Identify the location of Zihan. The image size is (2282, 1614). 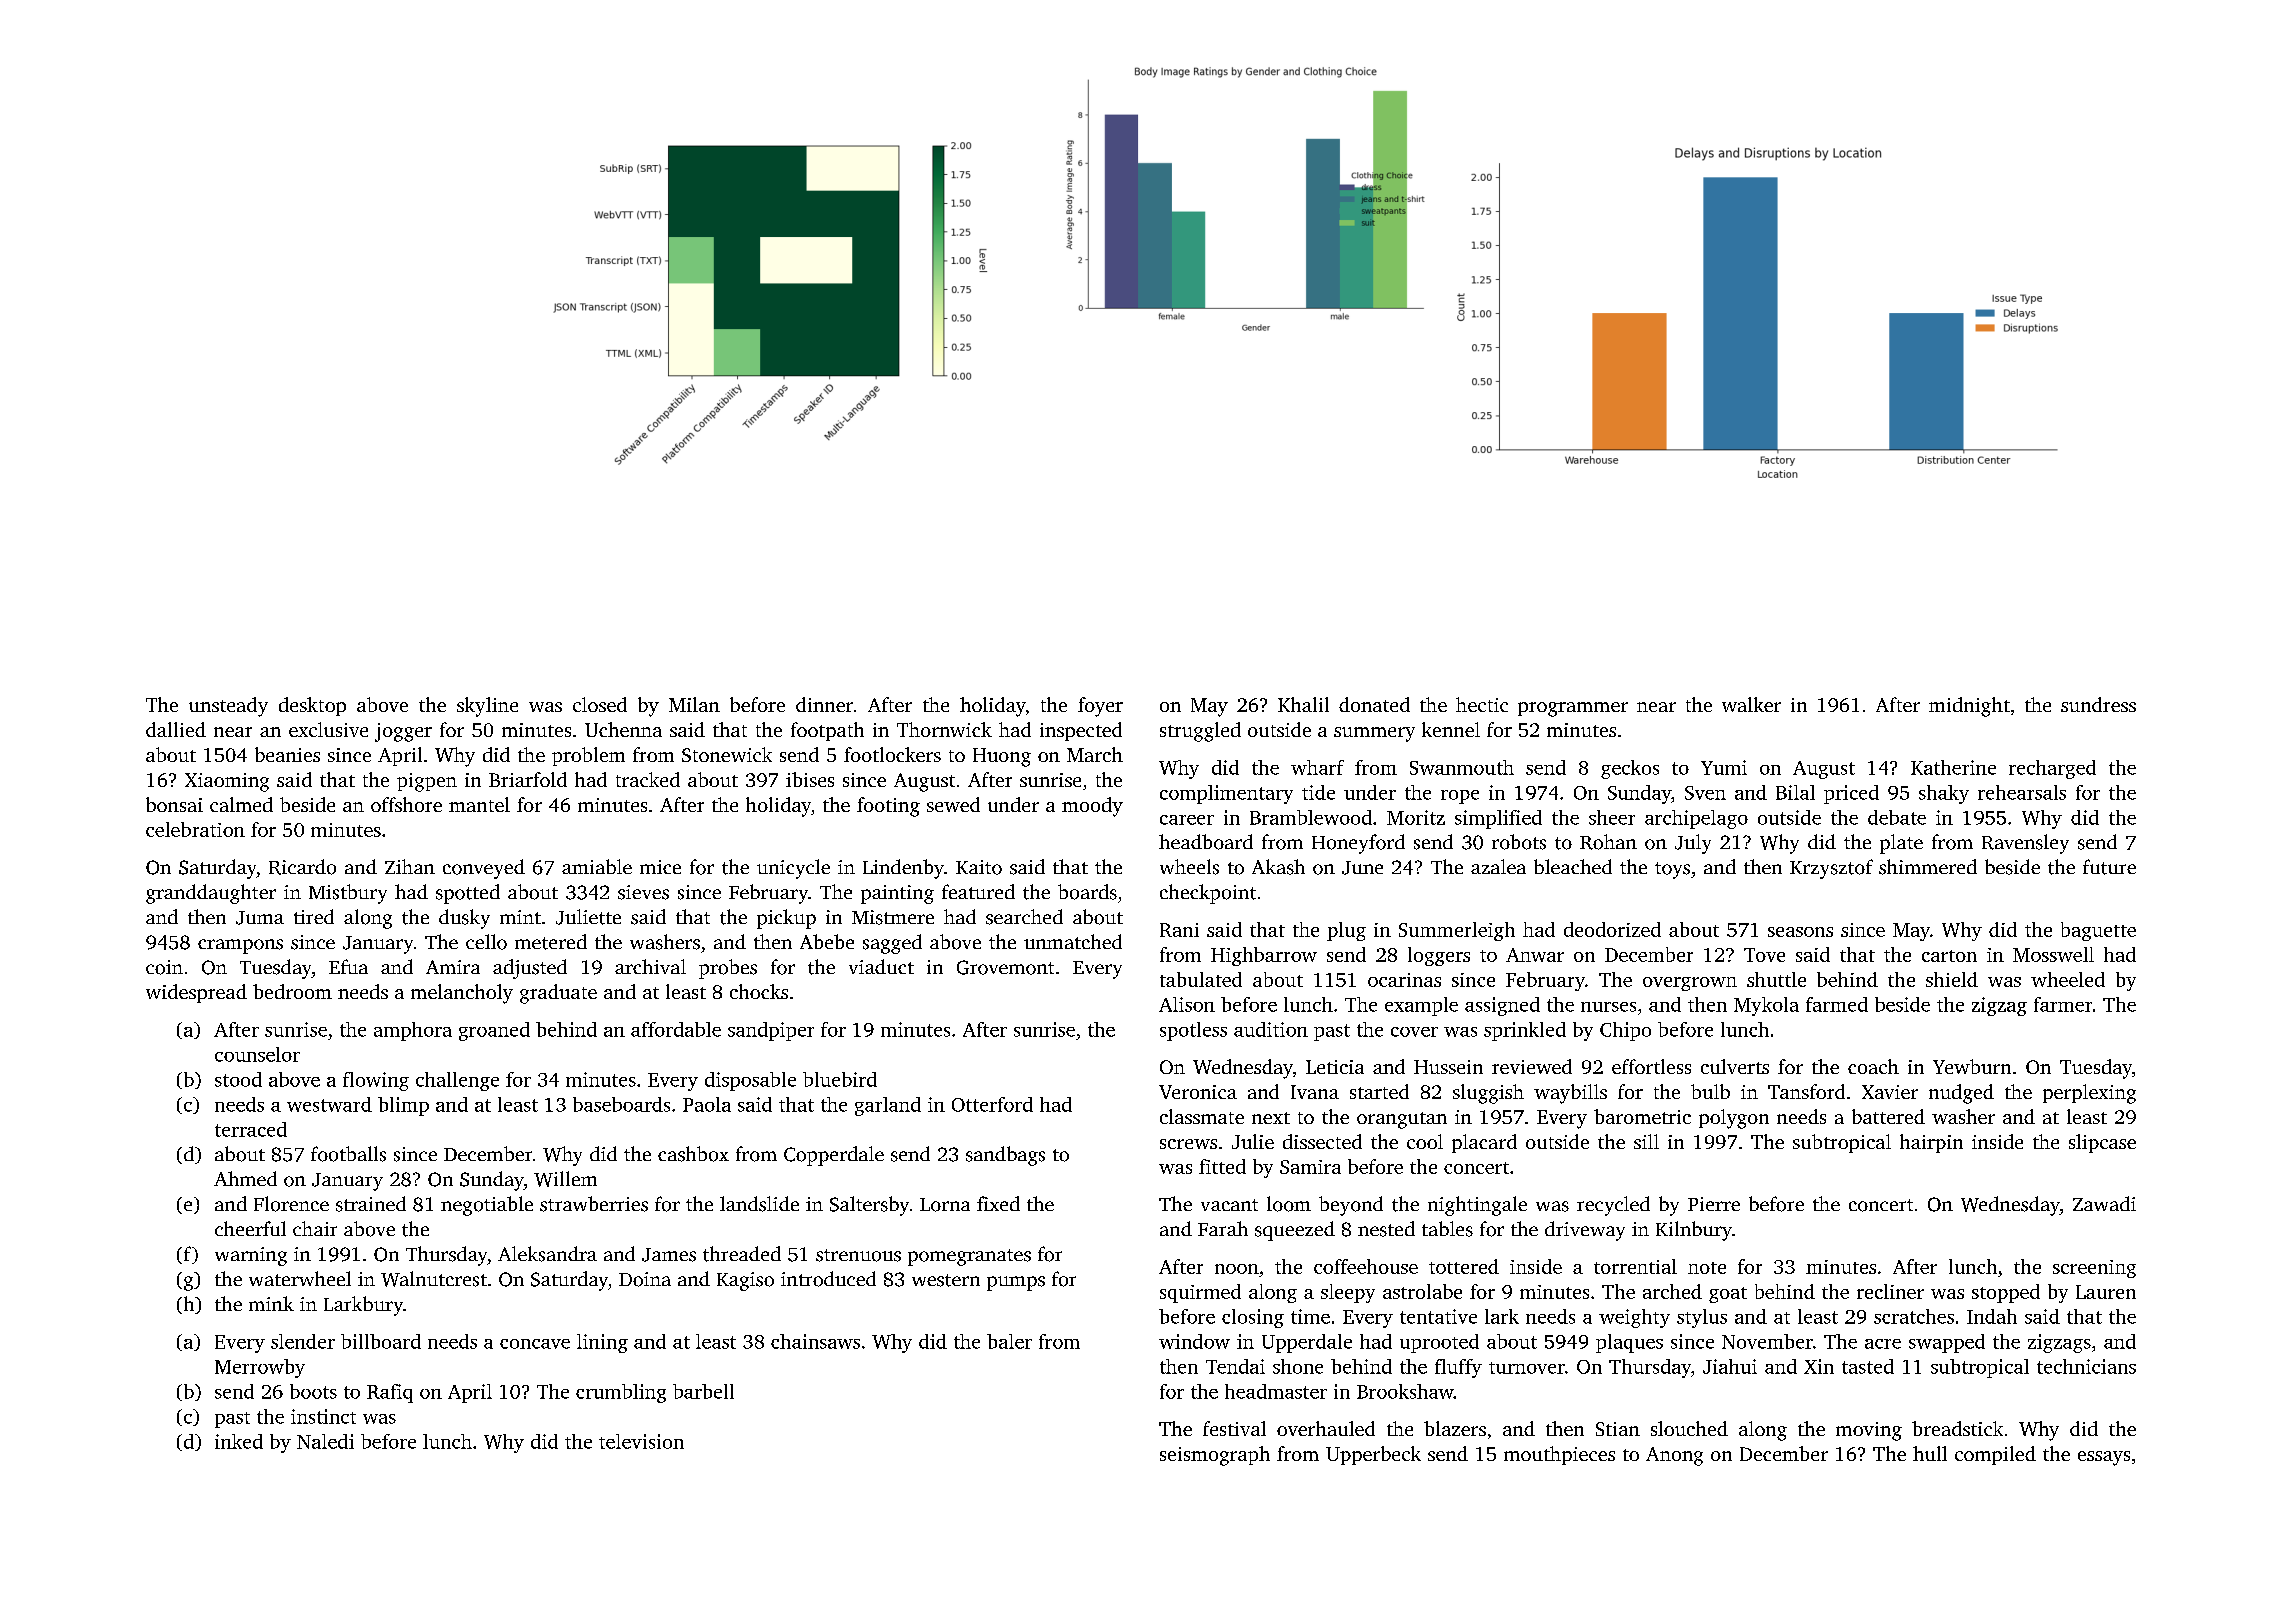
(410, 866).
